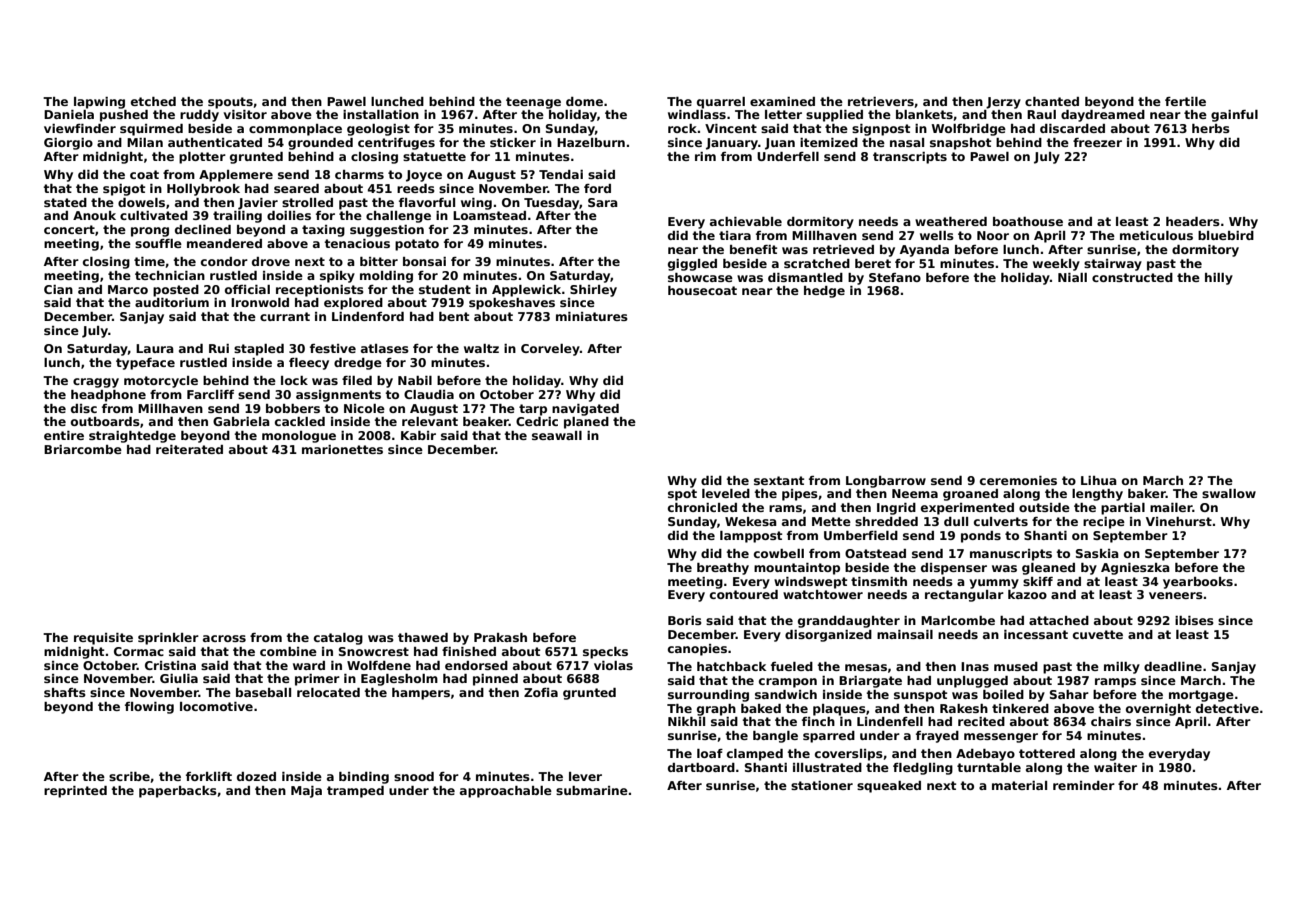 The height and width of the page is (924, 1308). I want to click on Longbarrow, so click(886, 482).
